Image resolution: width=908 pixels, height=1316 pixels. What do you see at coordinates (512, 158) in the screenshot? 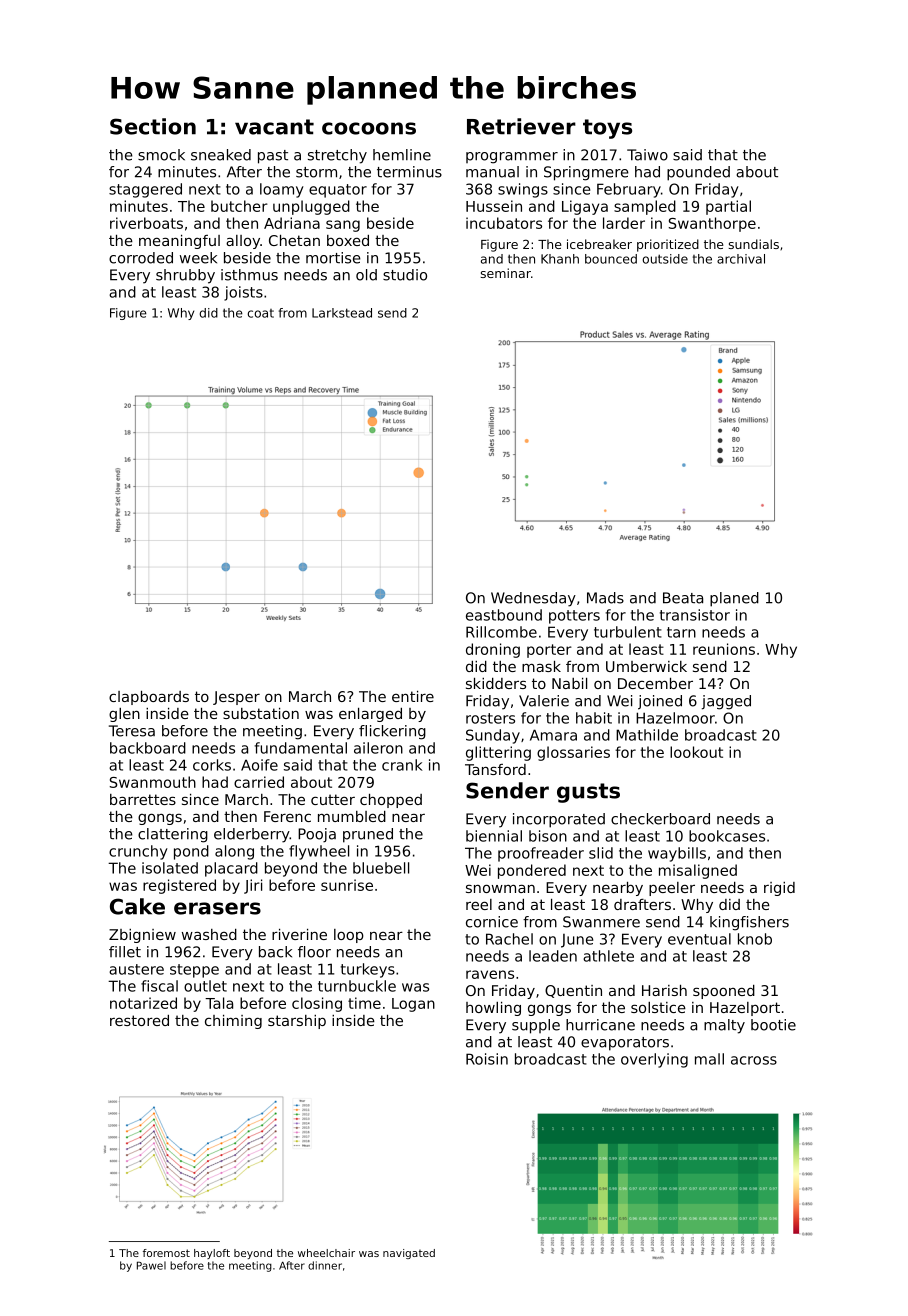
I see `programmer` at bounding box center [512, 158].
